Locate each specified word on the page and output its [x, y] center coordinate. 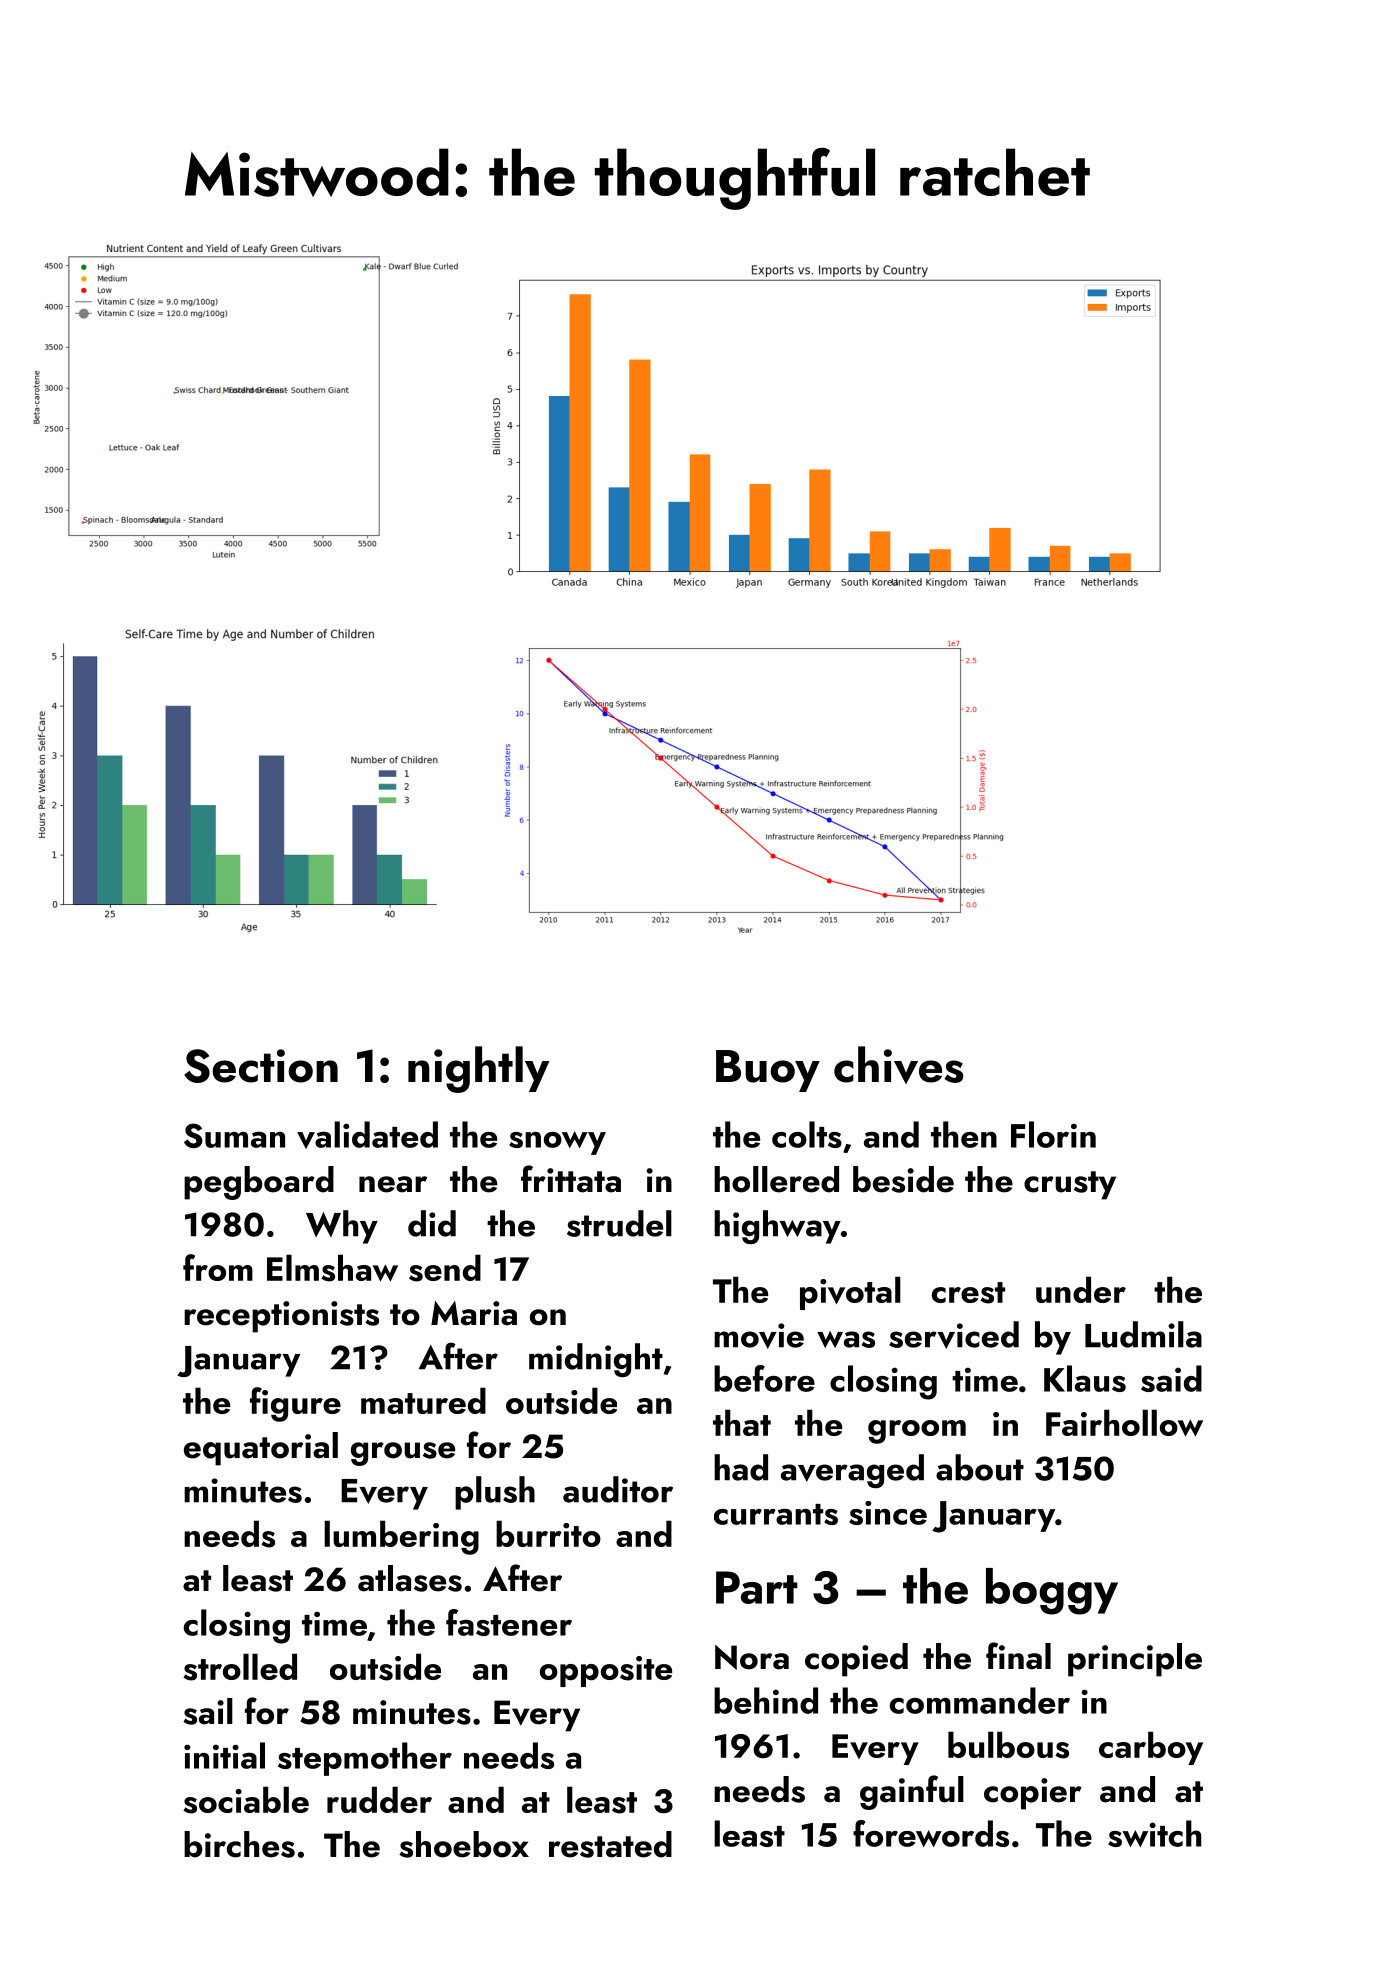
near [393, 1184]
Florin [1053, 1134]
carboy [1151, 1748]
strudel [619, 1223]
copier [1033, 1794]
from [218, 1267]
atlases [410, 1578]
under [1081, 1289]
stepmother [365, 1759]
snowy [557, 1143]
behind [766, 1700]
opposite [606, 1671]
